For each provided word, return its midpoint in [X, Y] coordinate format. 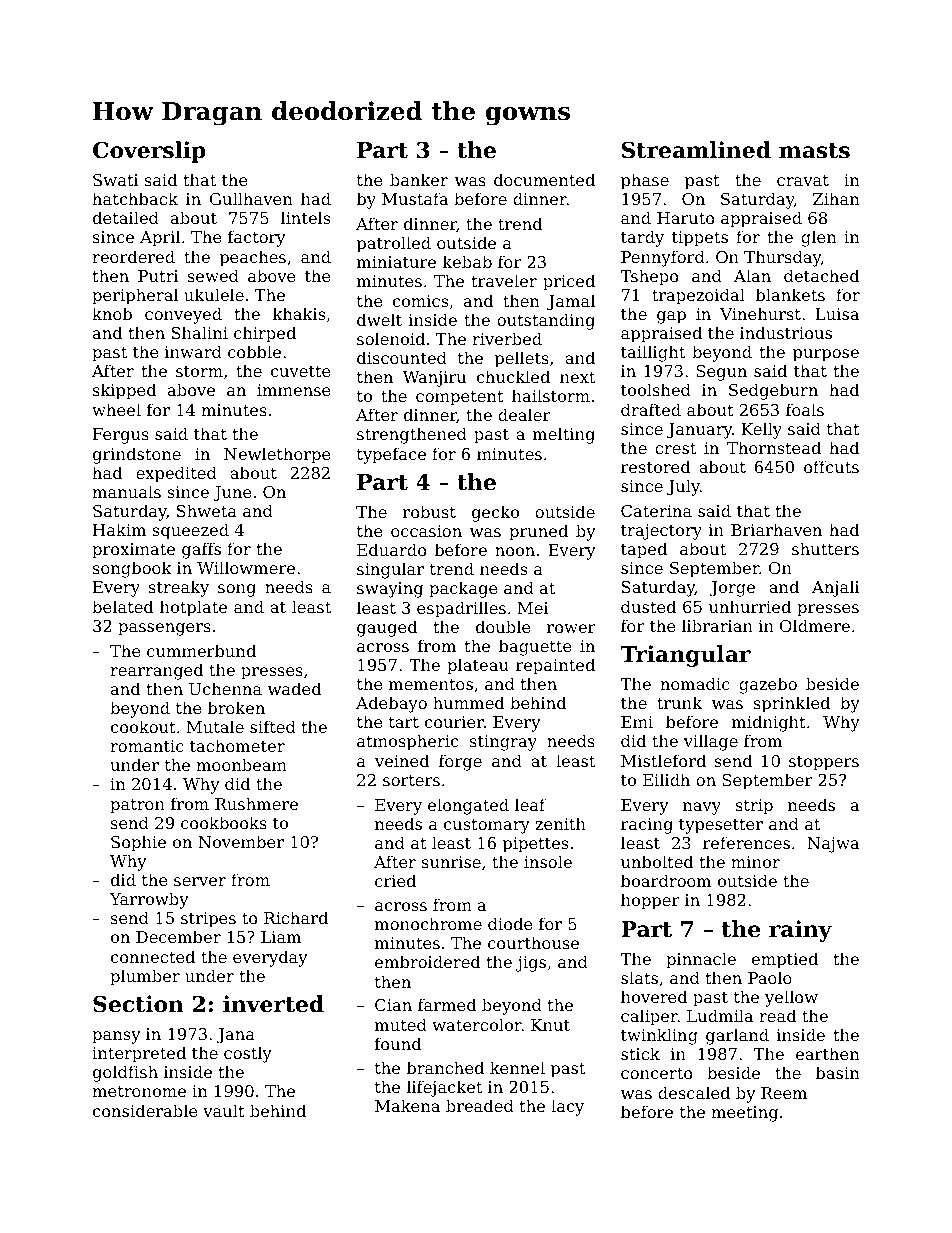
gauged [387, 628]
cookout [143, 726]
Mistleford [663, 760]
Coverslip [149, 152]
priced [569, 282]
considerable [145, 1110]
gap [671, 317]
